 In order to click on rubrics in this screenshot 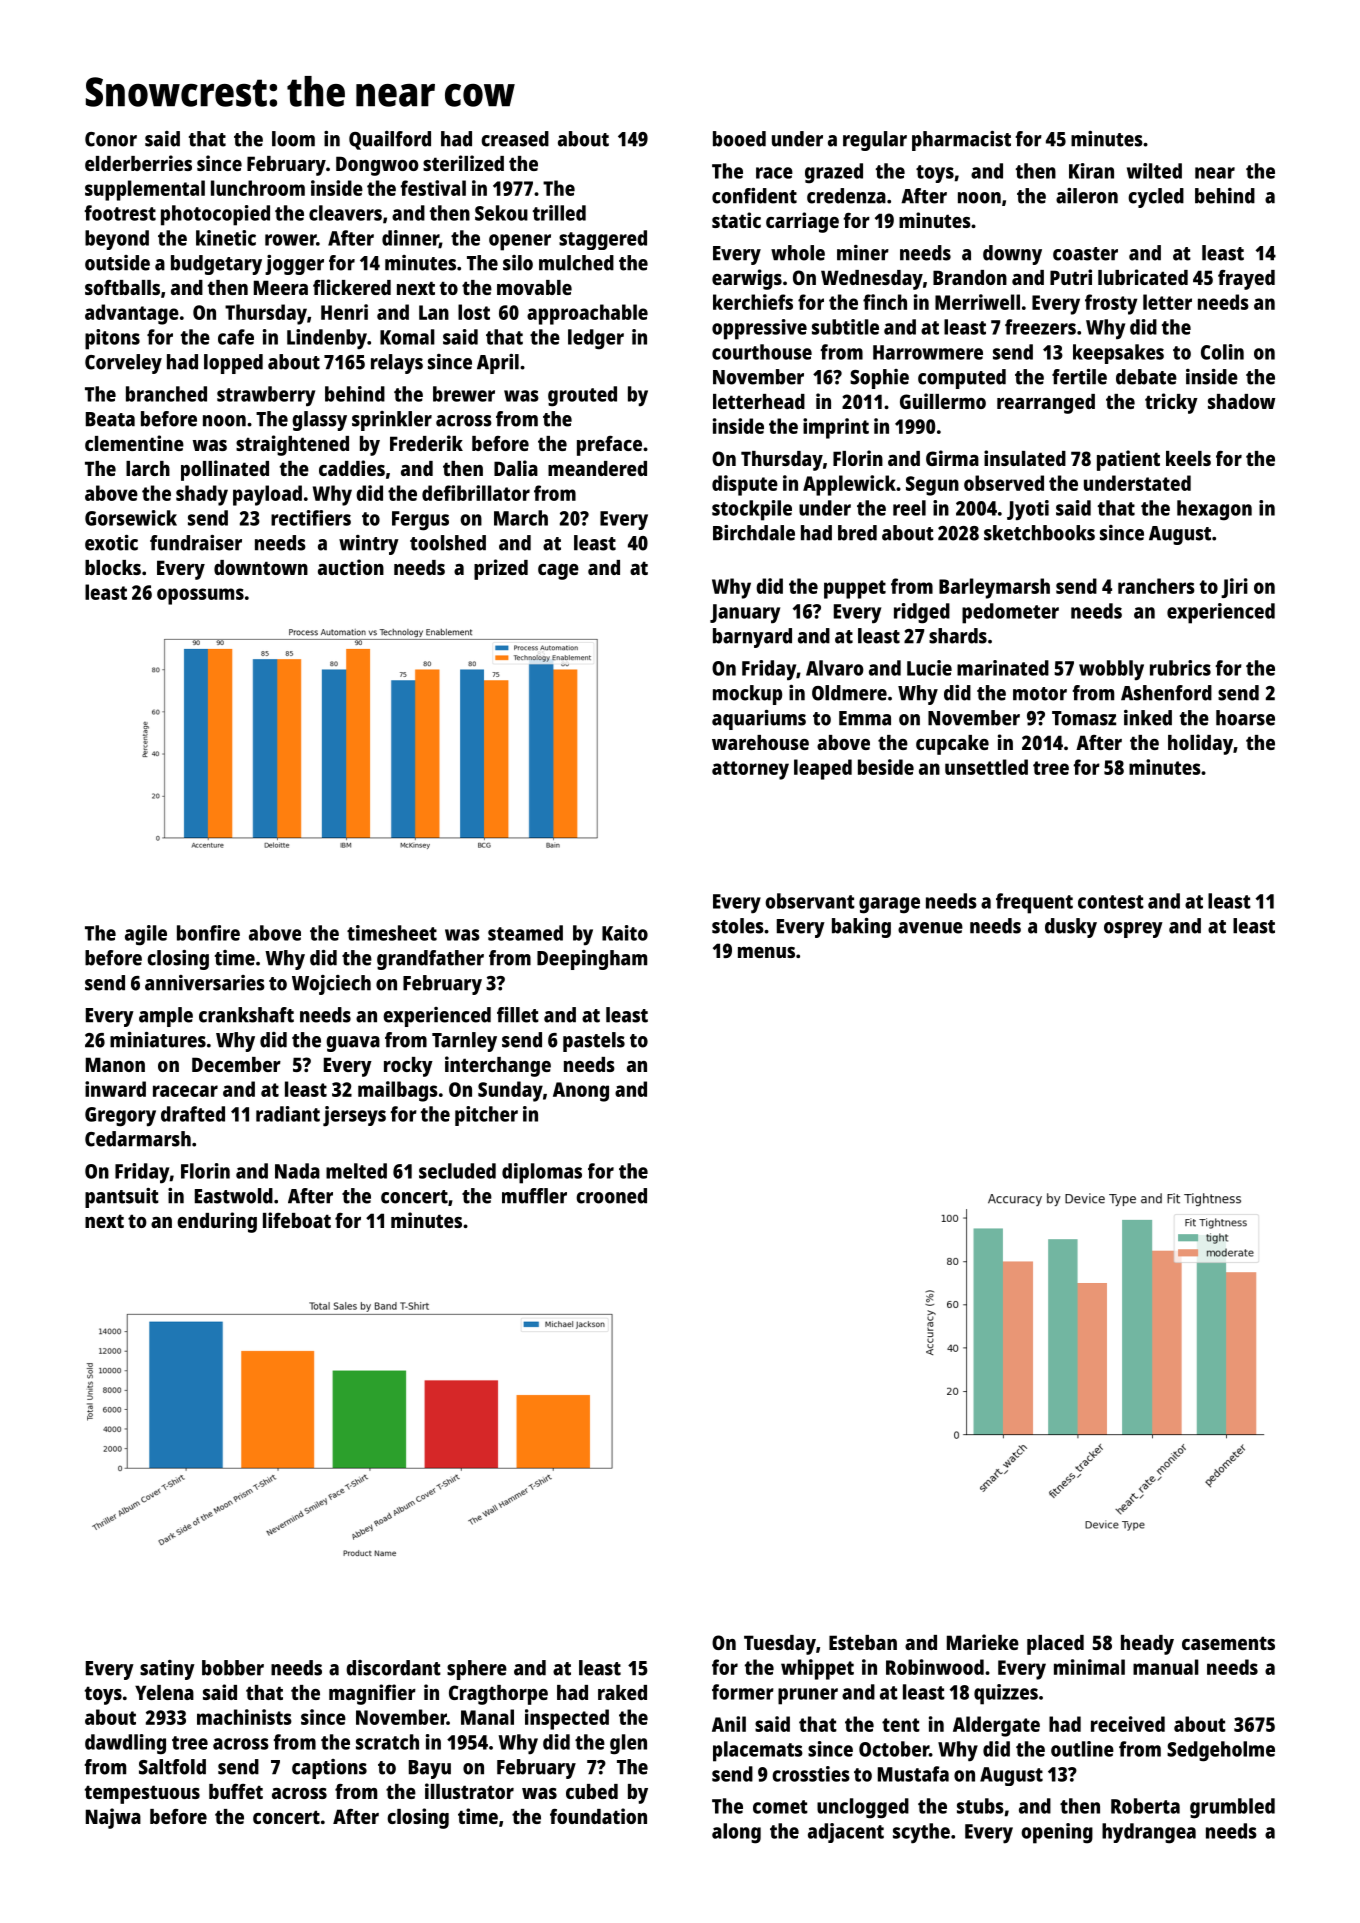, I will do `click(1180, 668)`.
